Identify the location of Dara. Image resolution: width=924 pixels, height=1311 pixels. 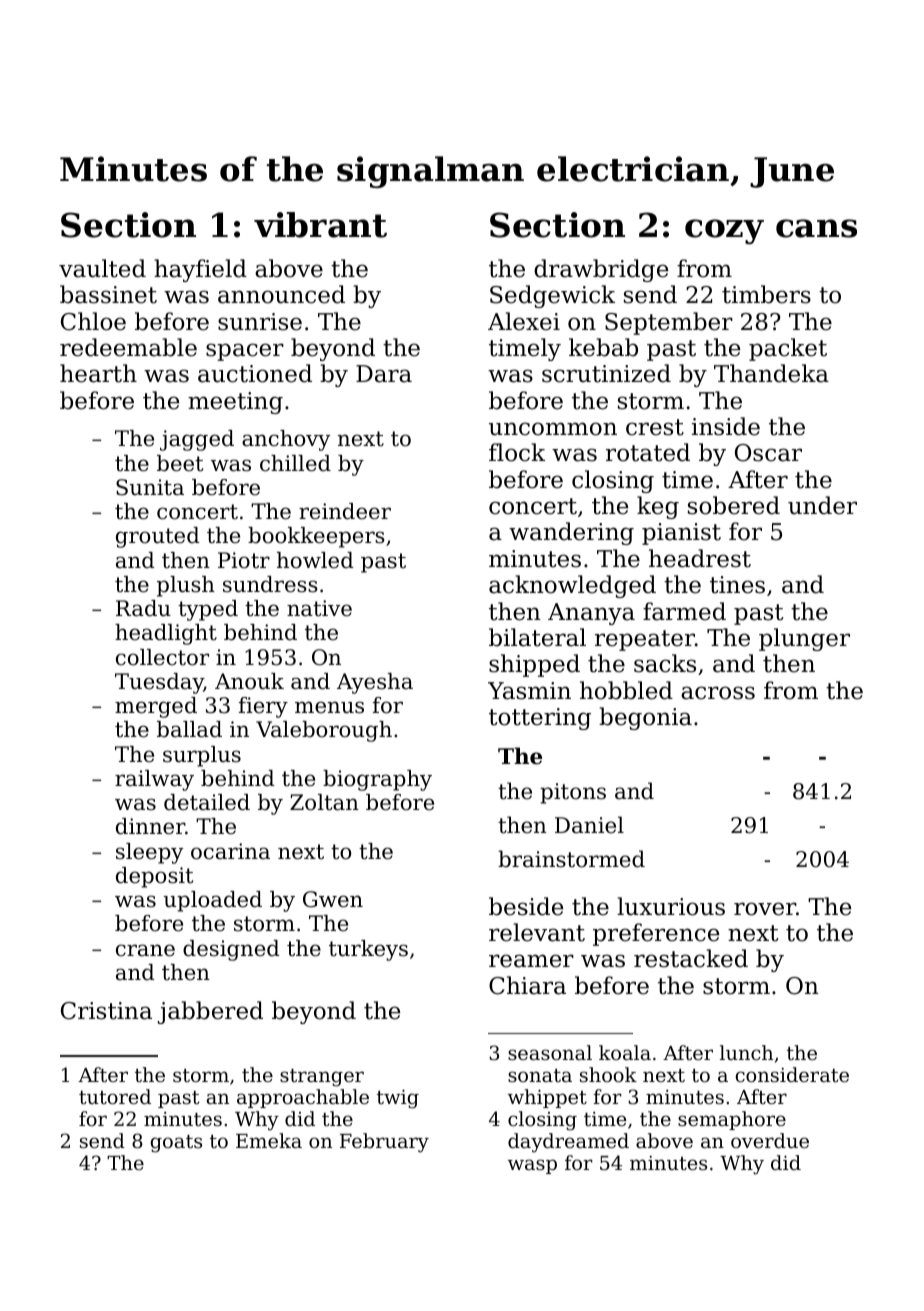
(384, 374).
